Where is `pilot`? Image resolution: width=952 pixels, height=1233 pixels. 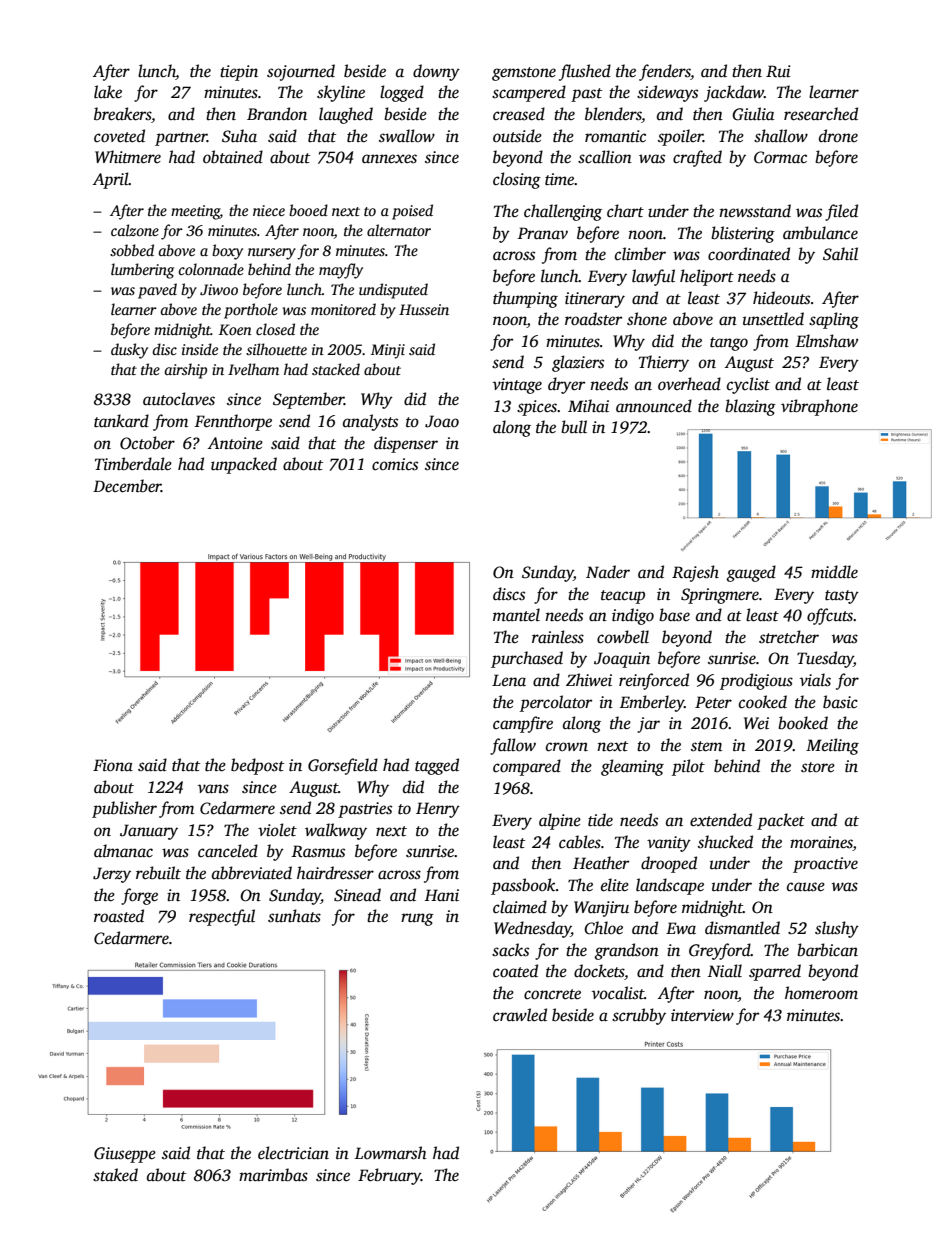
pilot is located at coordinates (688, 767).
